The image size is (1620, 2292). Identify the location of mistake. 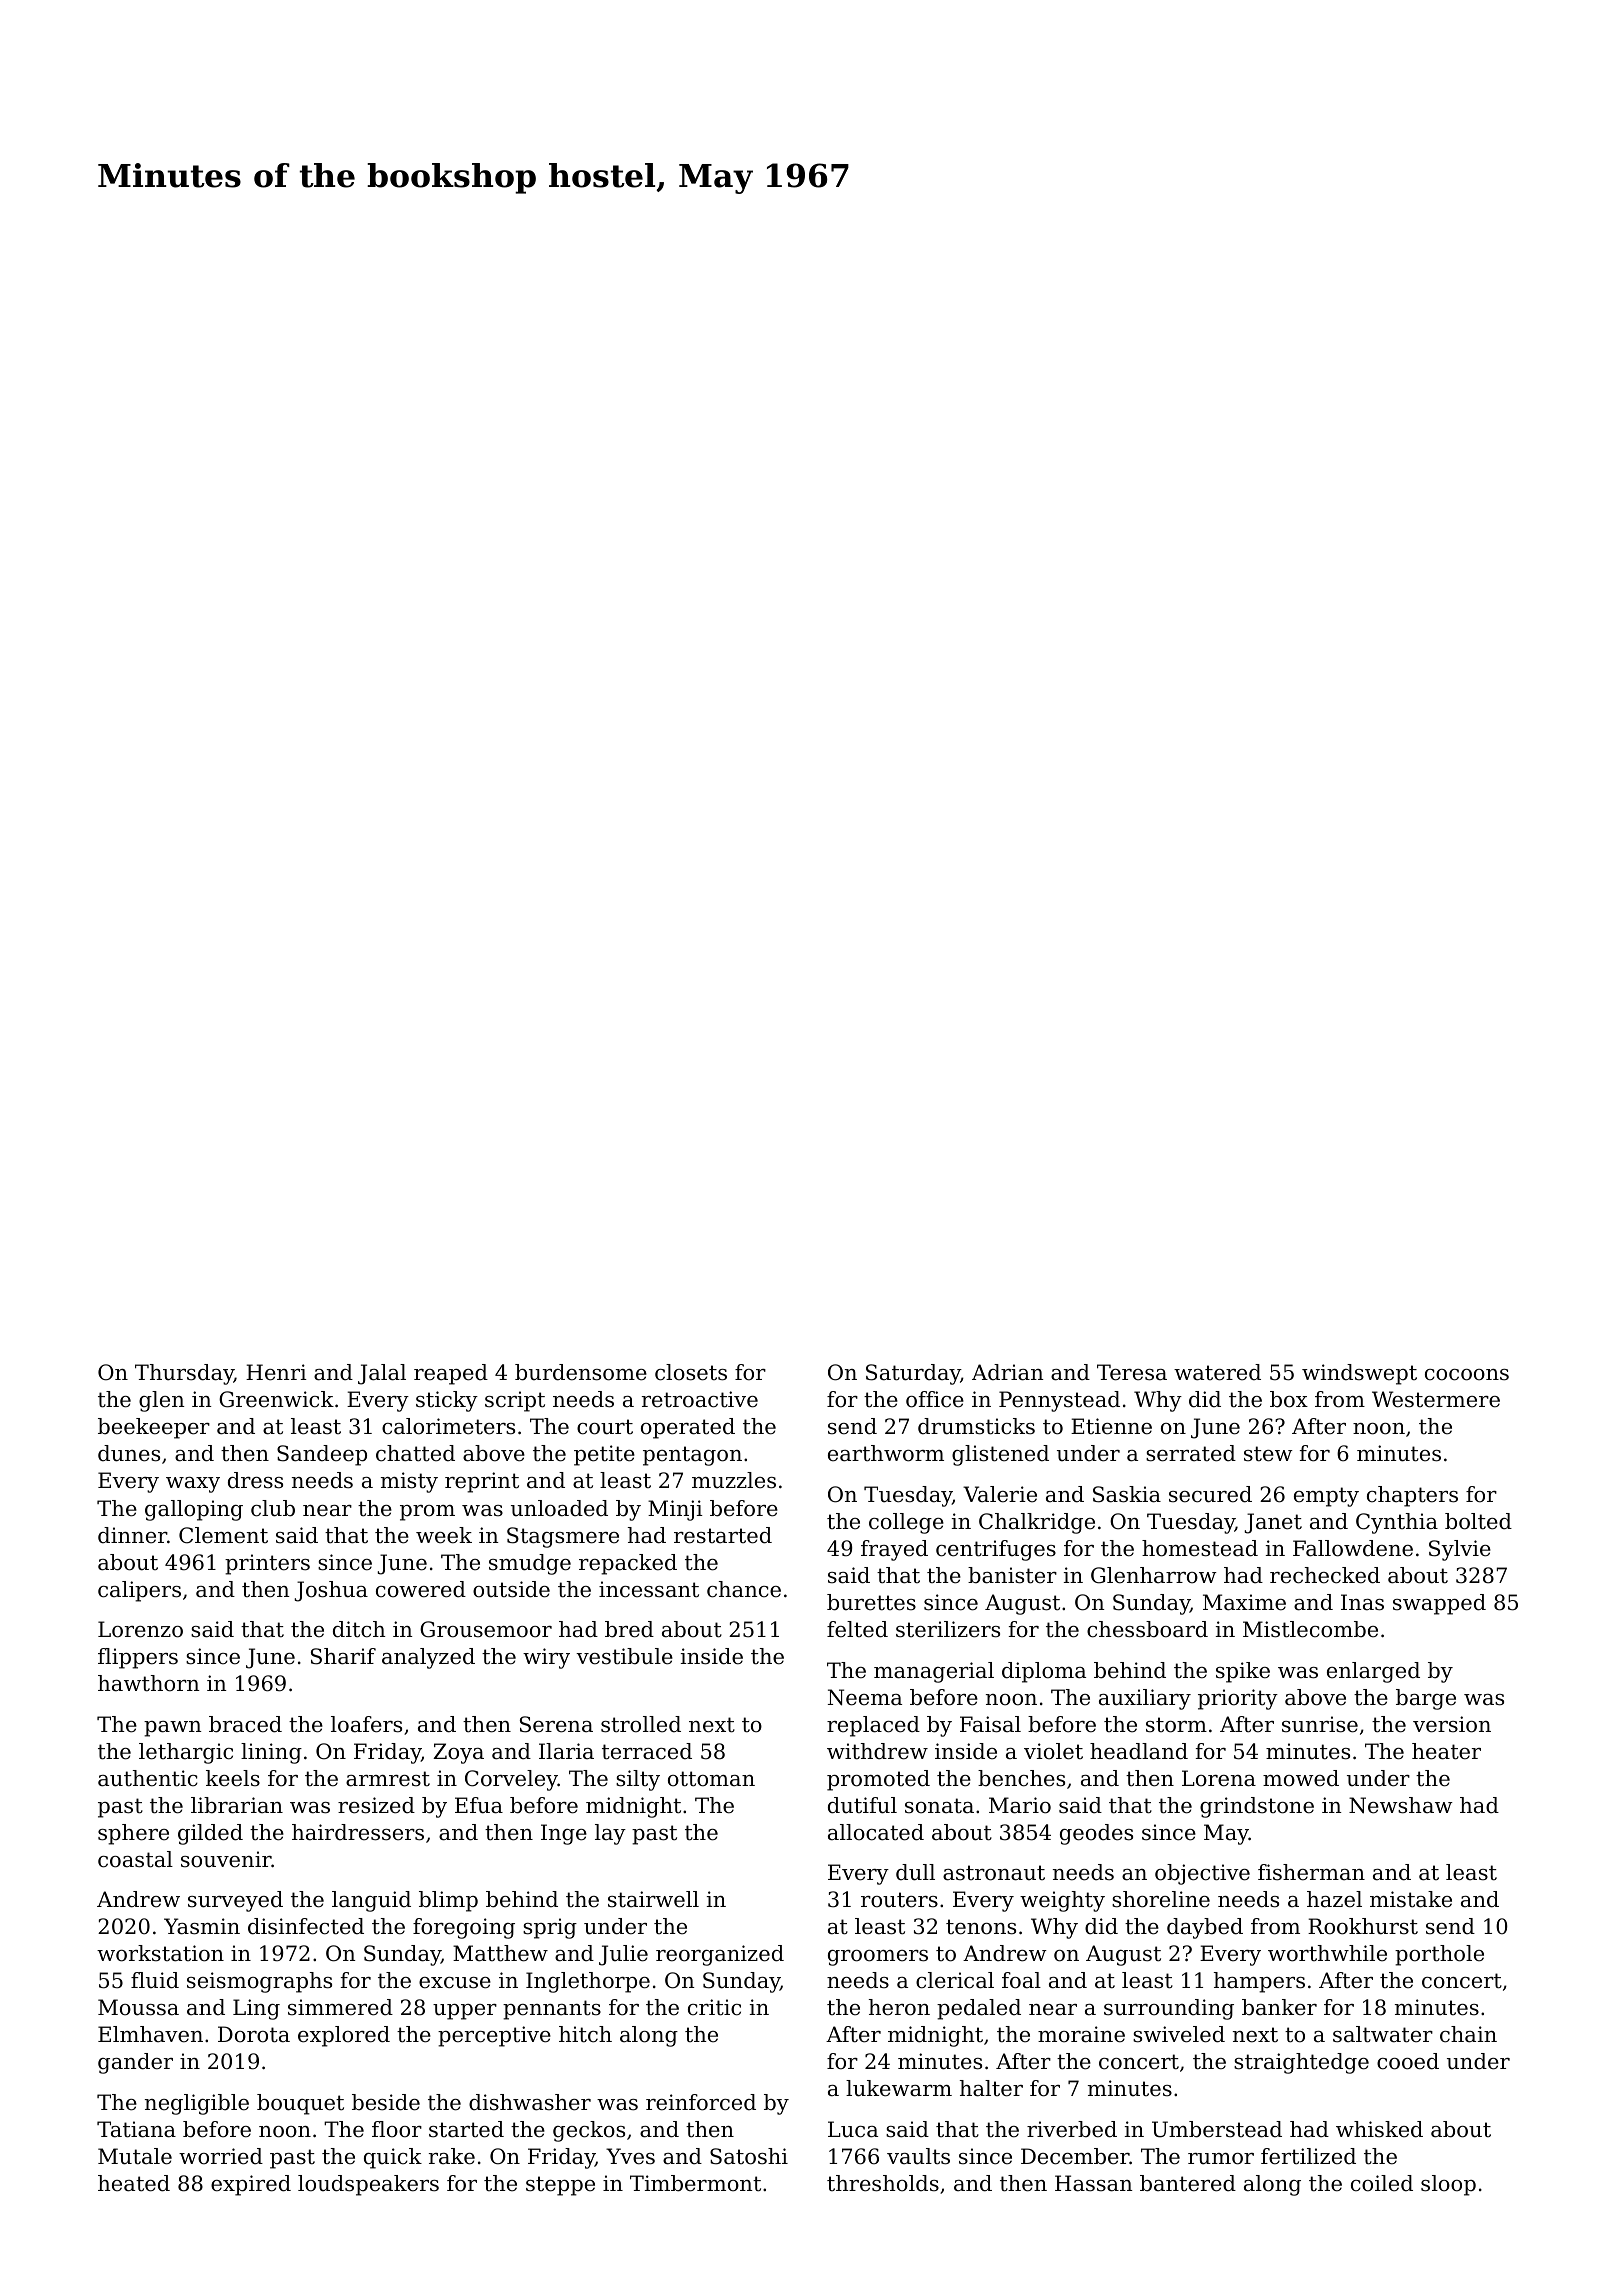
(1411, 1899).
